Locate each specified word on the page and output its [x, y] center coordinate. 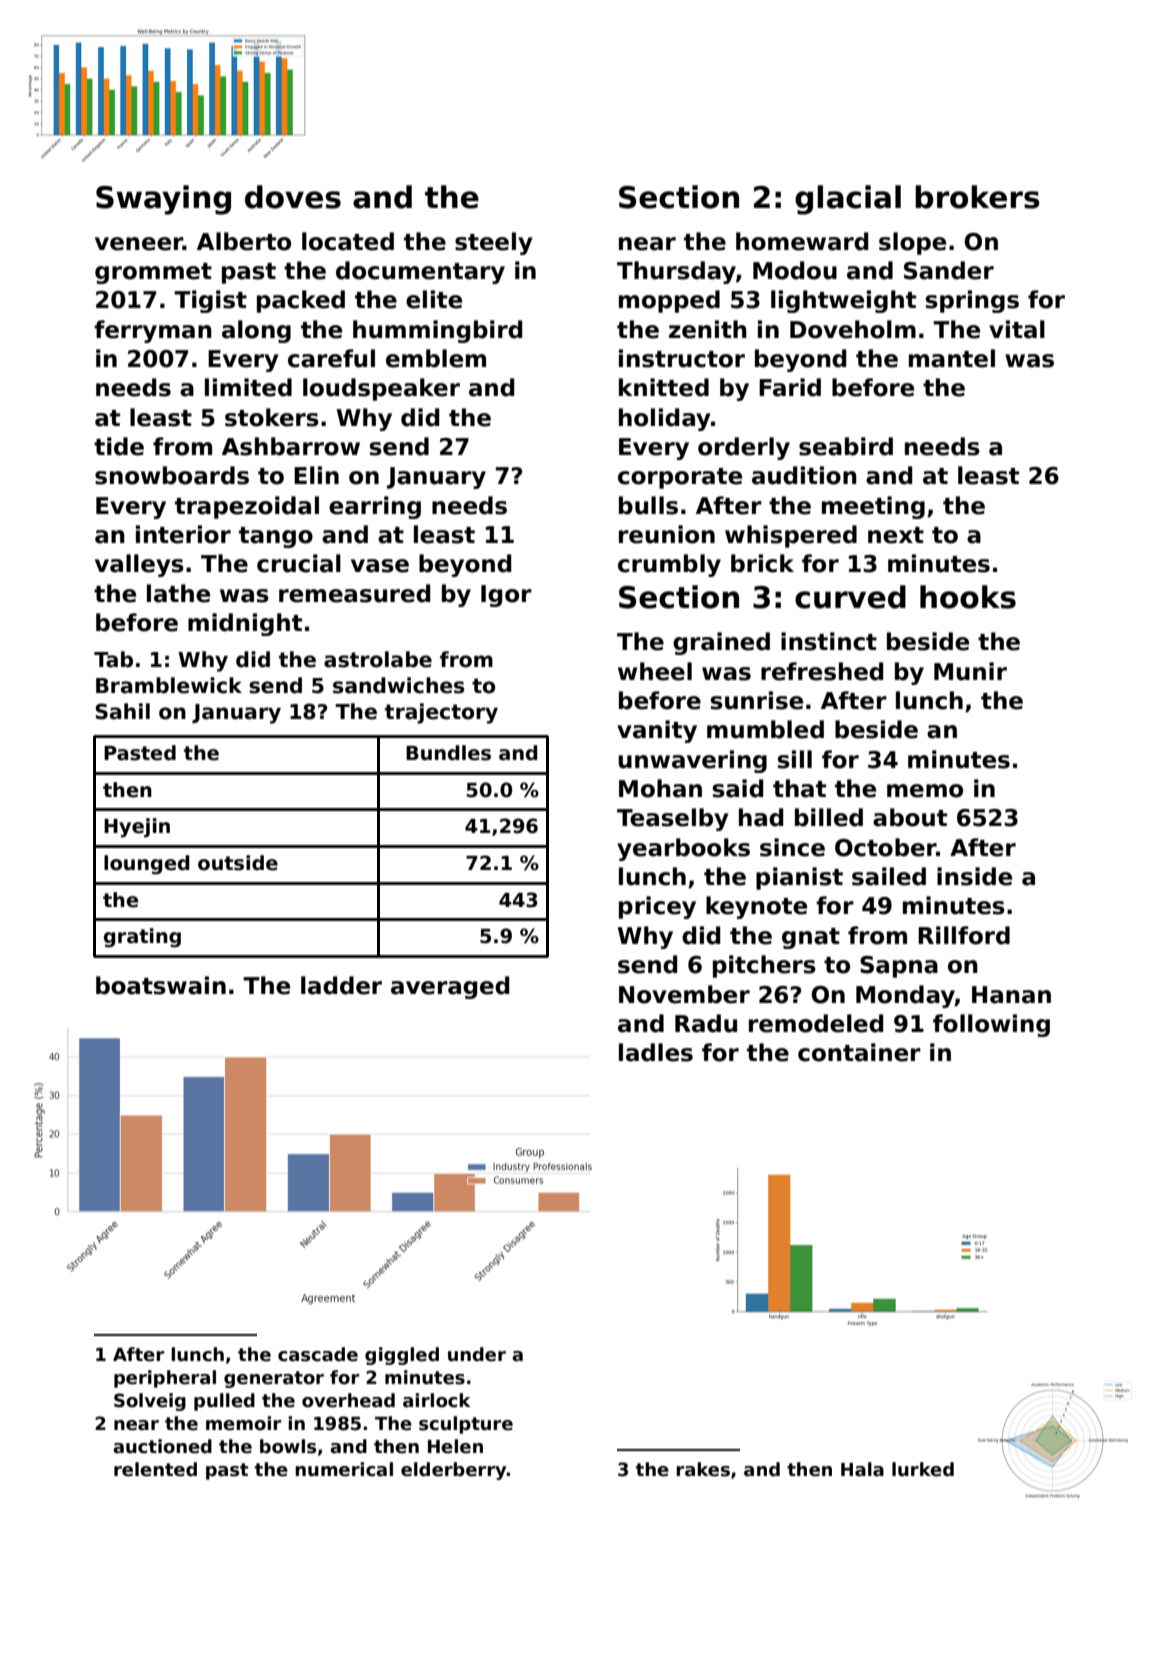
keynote [756, 907]
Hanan [1011, 995]
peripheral [165, 1379]
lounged [147, 864]
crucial [299, 563]
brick [762, 563]
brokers [977, 197]
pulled [224, 1402]
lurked [923, 1469]
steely [494, 243]
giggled [402, 1356]
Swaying [163, 200]
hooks [968, 597]
